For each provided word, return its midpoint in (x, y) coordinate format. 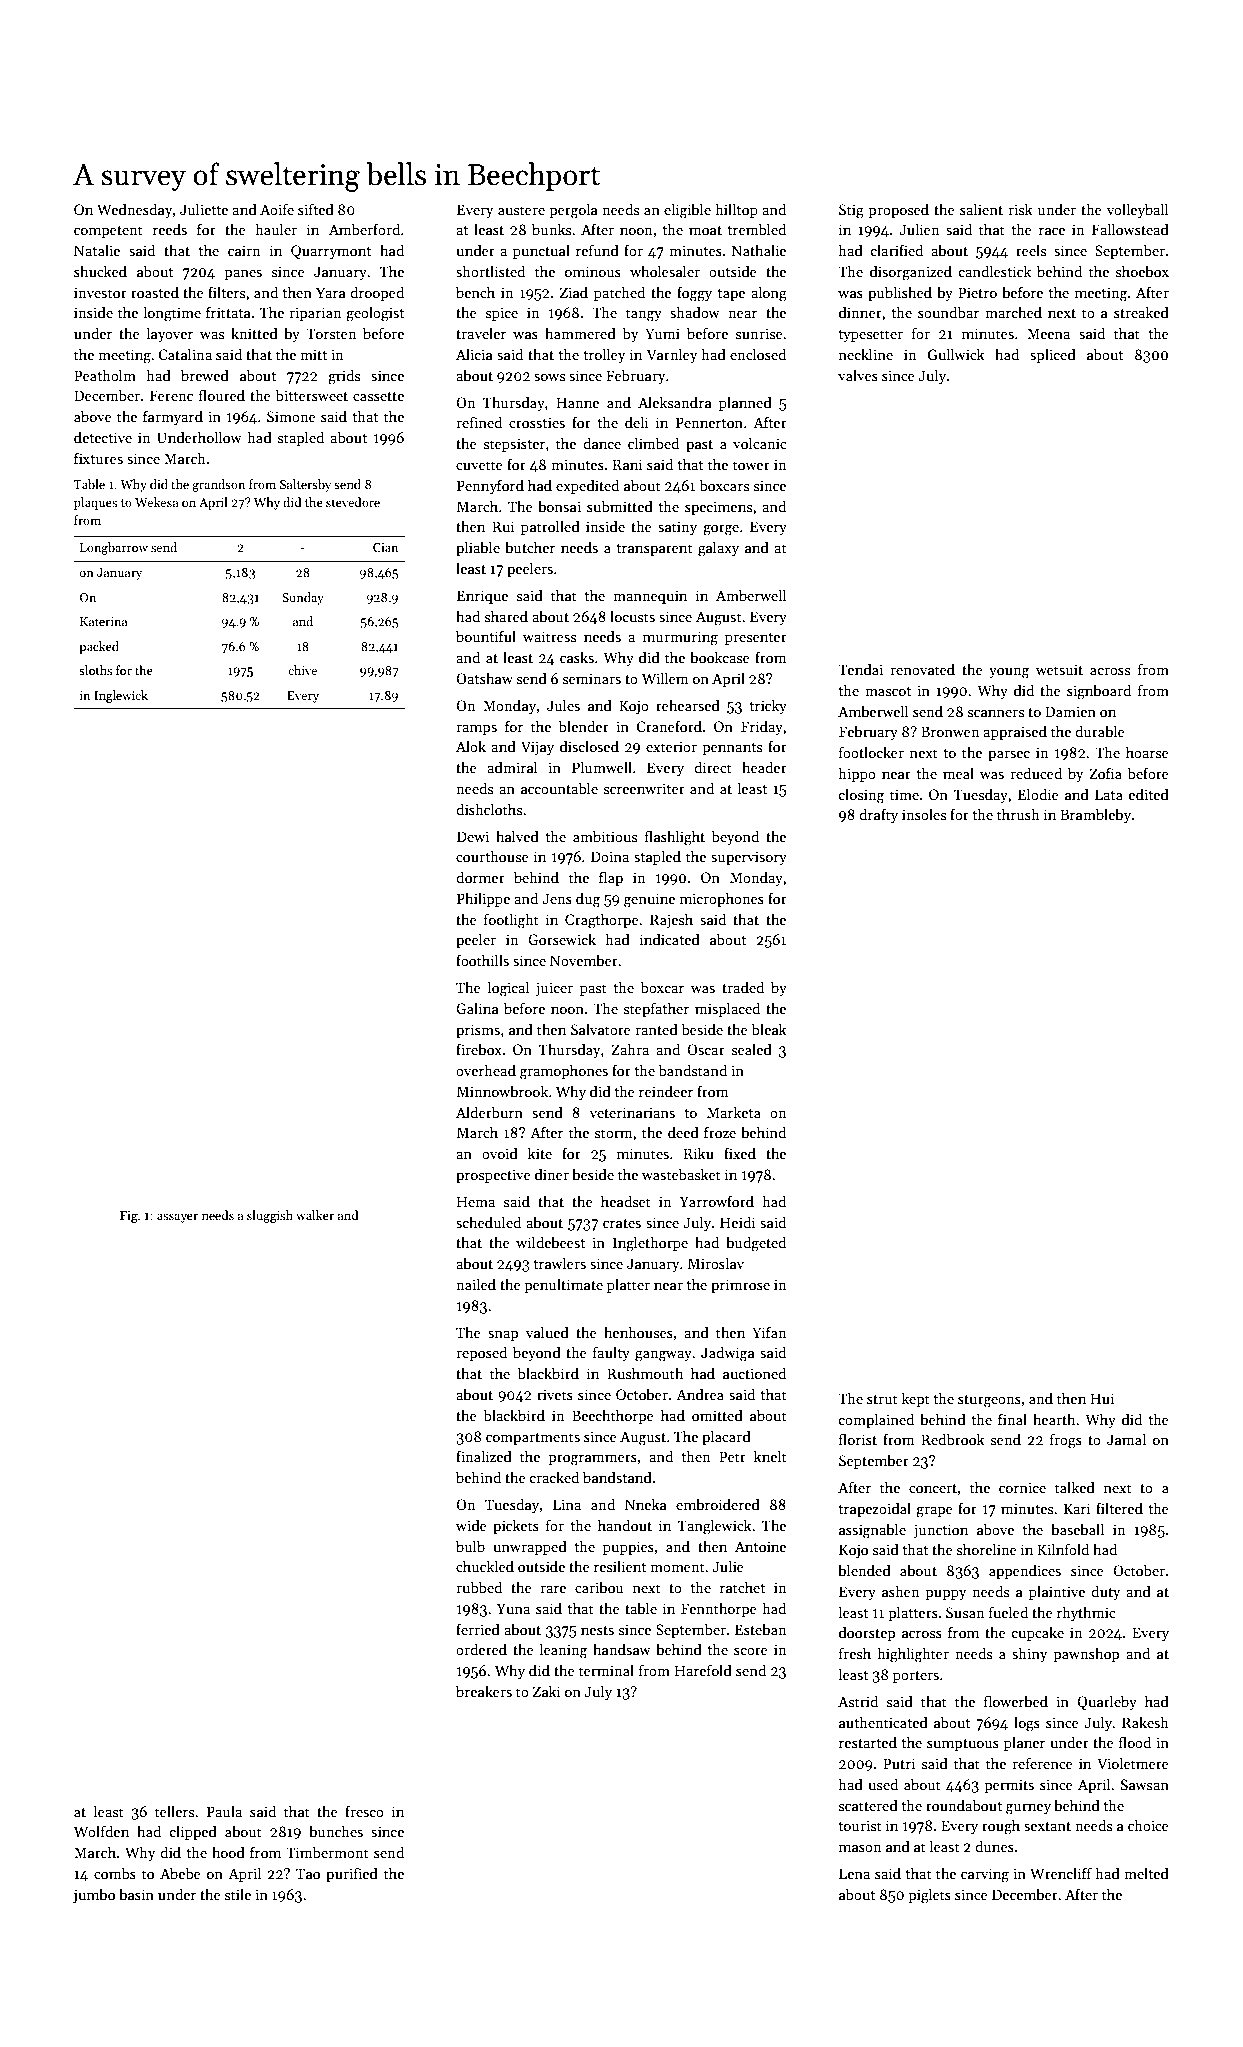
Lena (854, 1873)
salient (981, 209)
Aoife (277, 209)
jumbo (94, 1895)
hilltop (737, 210)
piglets (929, 1896)
